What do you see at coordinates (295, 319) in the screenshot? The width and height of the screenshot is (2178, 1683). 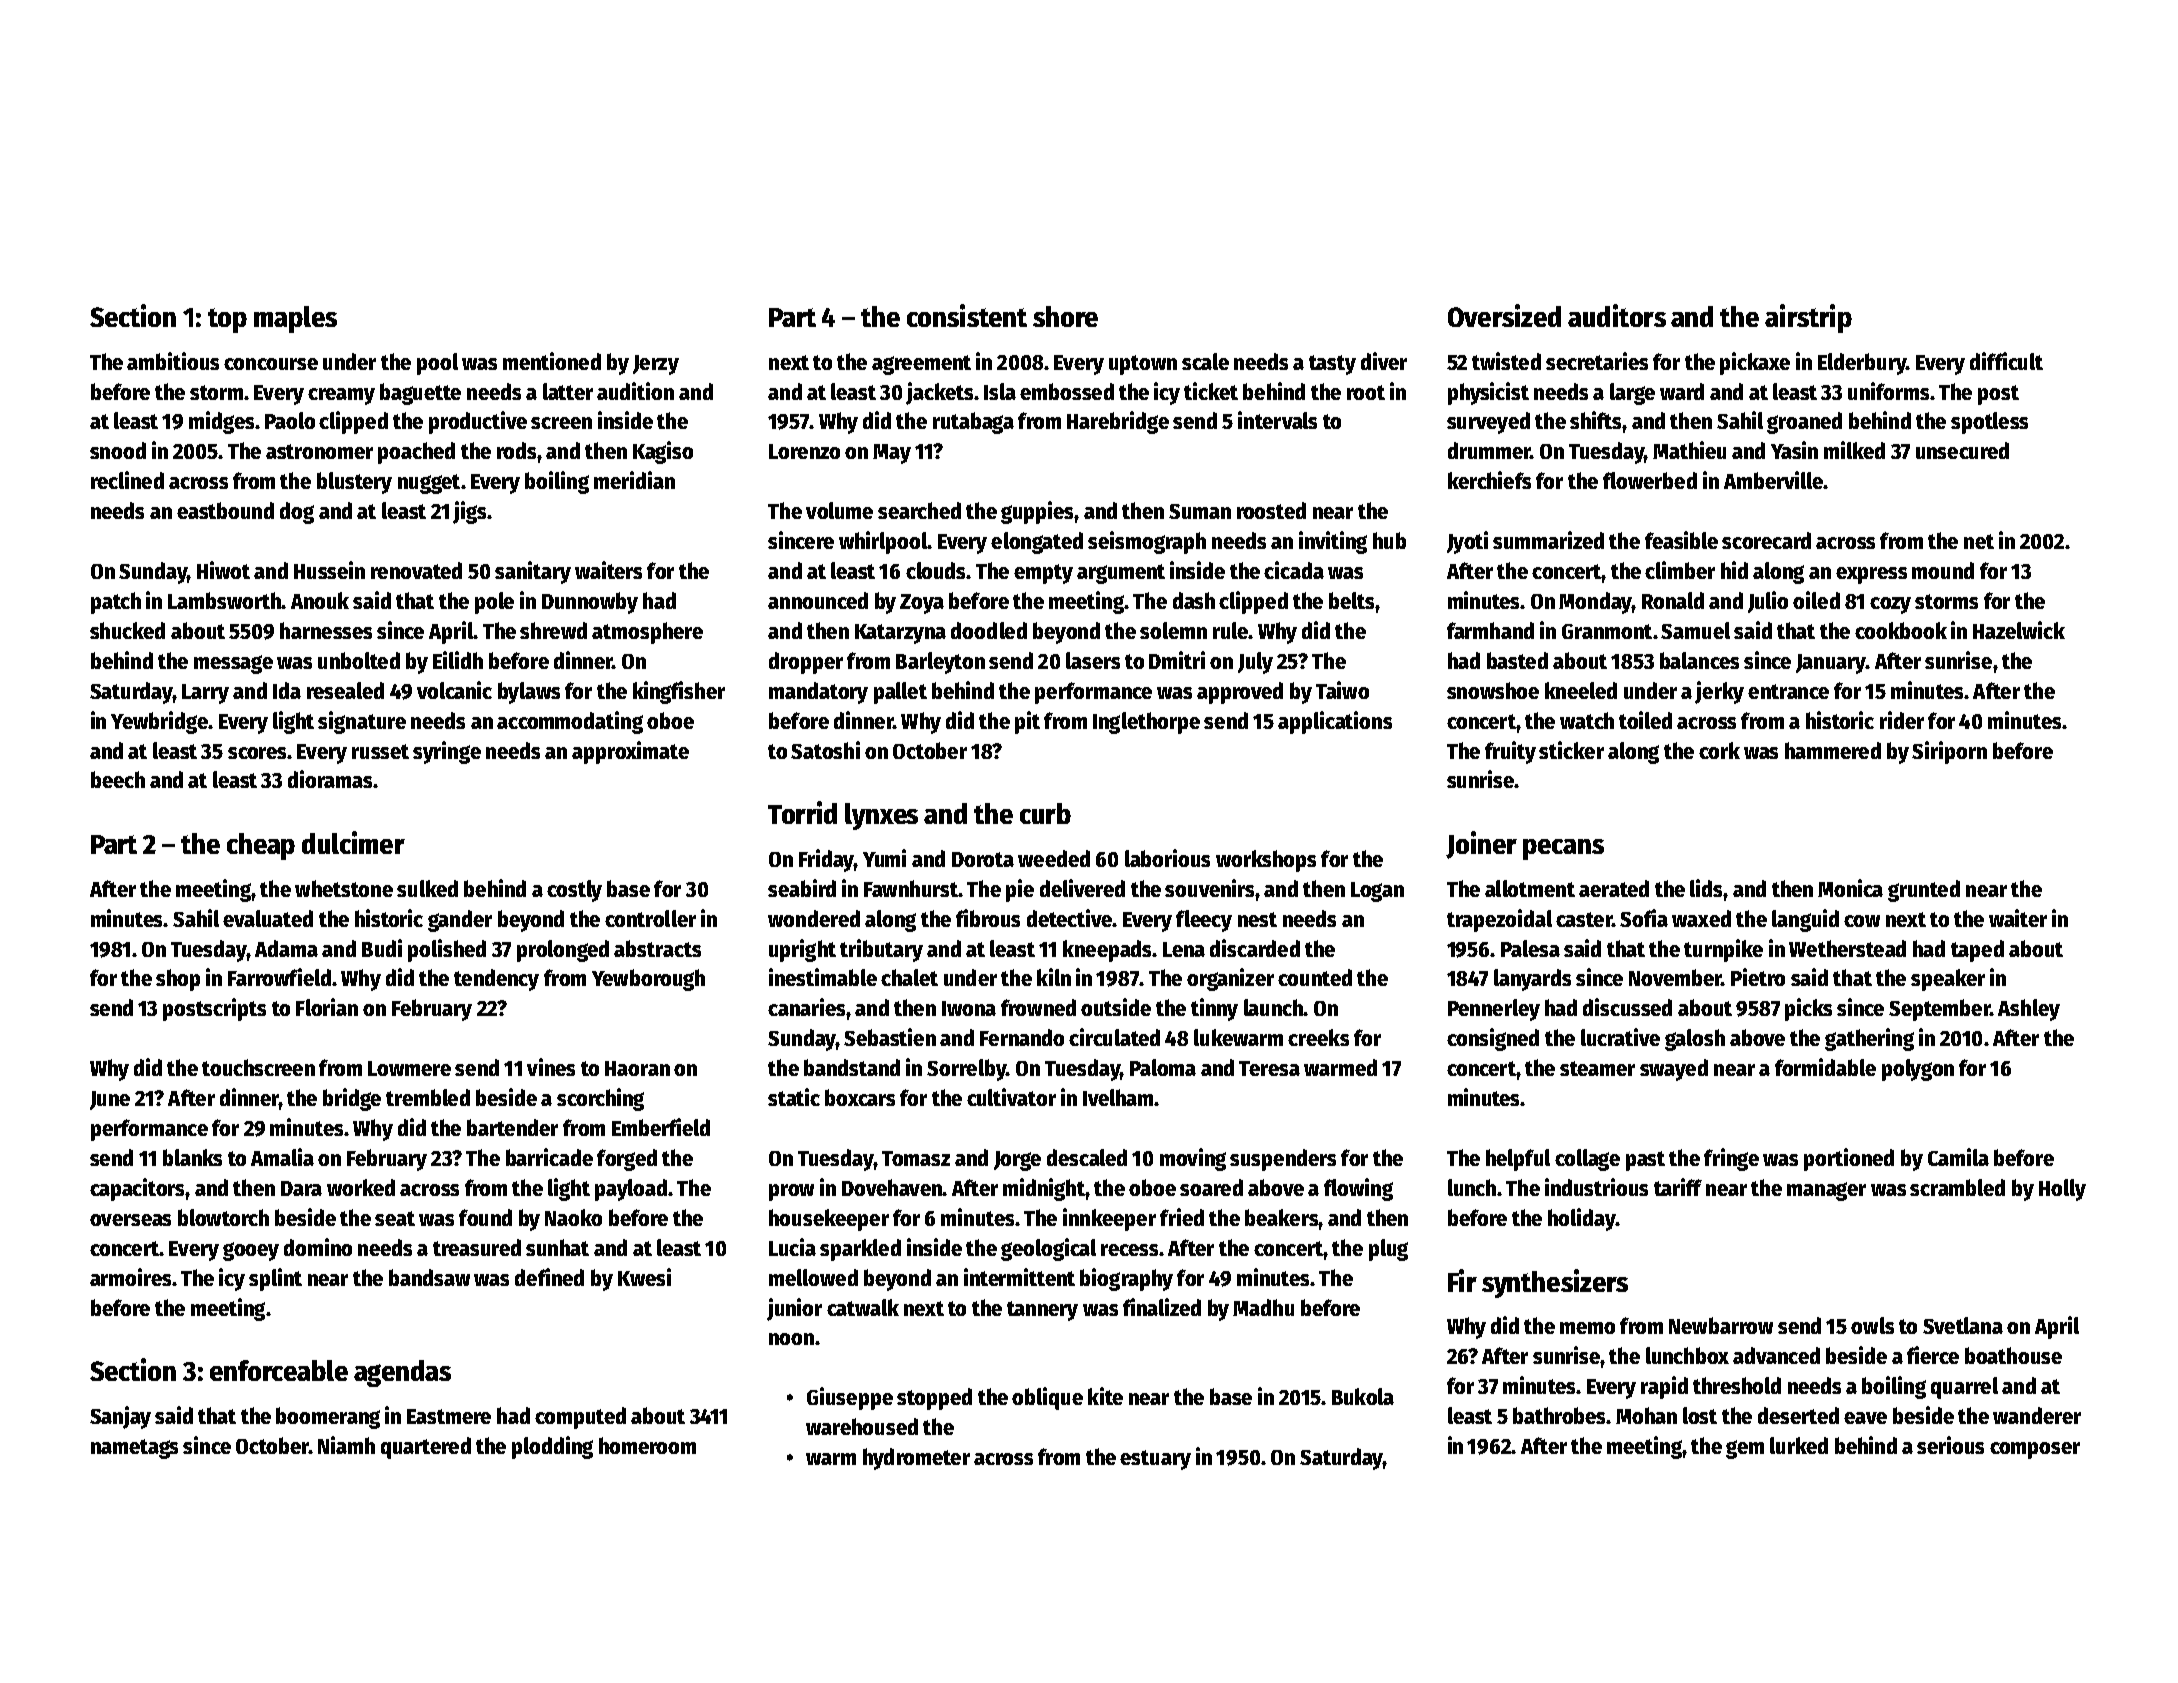 I see `maples` at bounding box center [295, 319].
